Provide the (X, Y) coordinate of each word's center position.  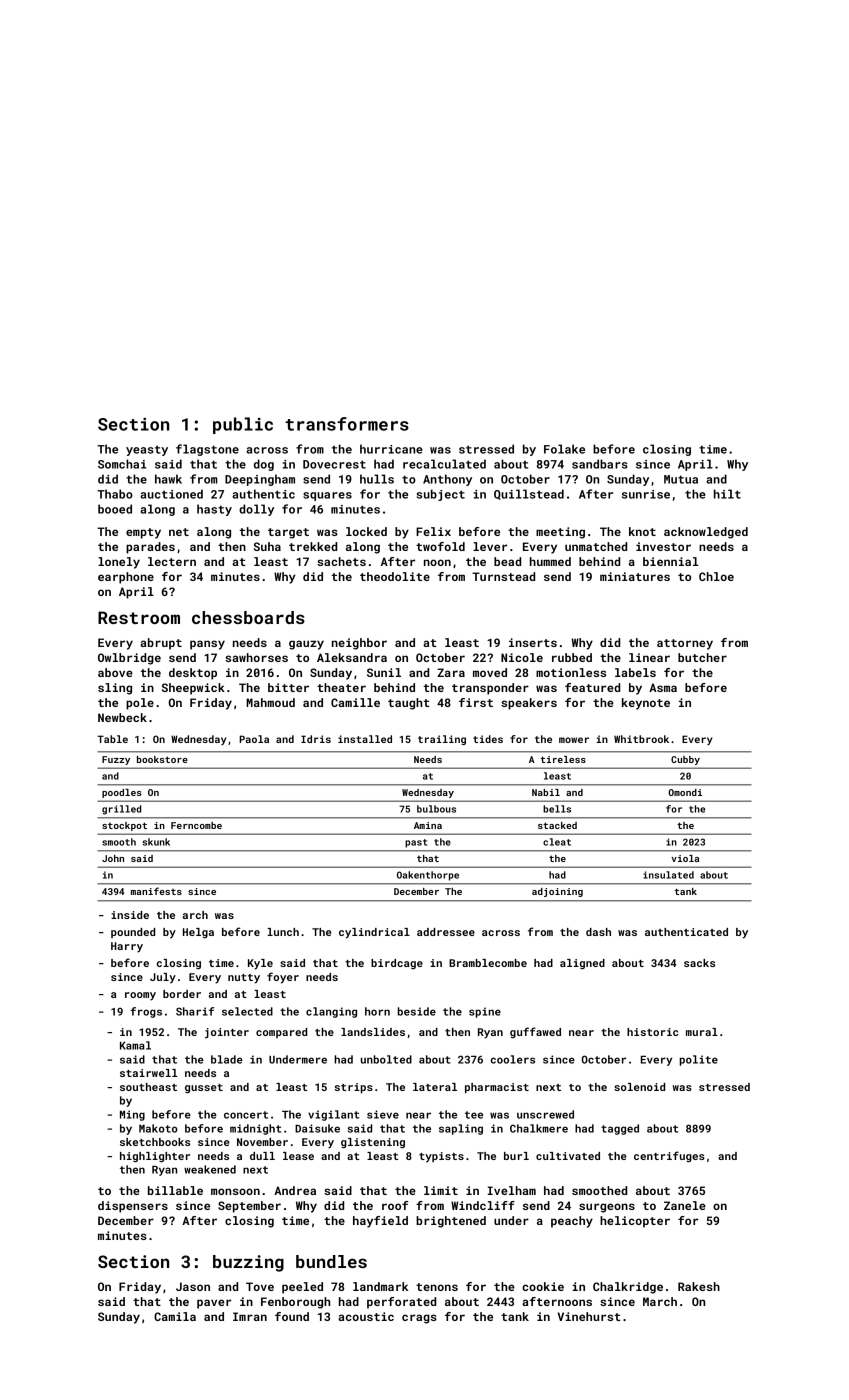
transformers (347, 424)
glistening (373, 1143)
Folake (564, 449)
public (243, 425)
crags (419, 1319)
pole (140, 704)
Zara (451, 672)
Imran (250, 1316)
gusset (204, 1089)
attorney (685, 644)
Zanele (685, 1205)
